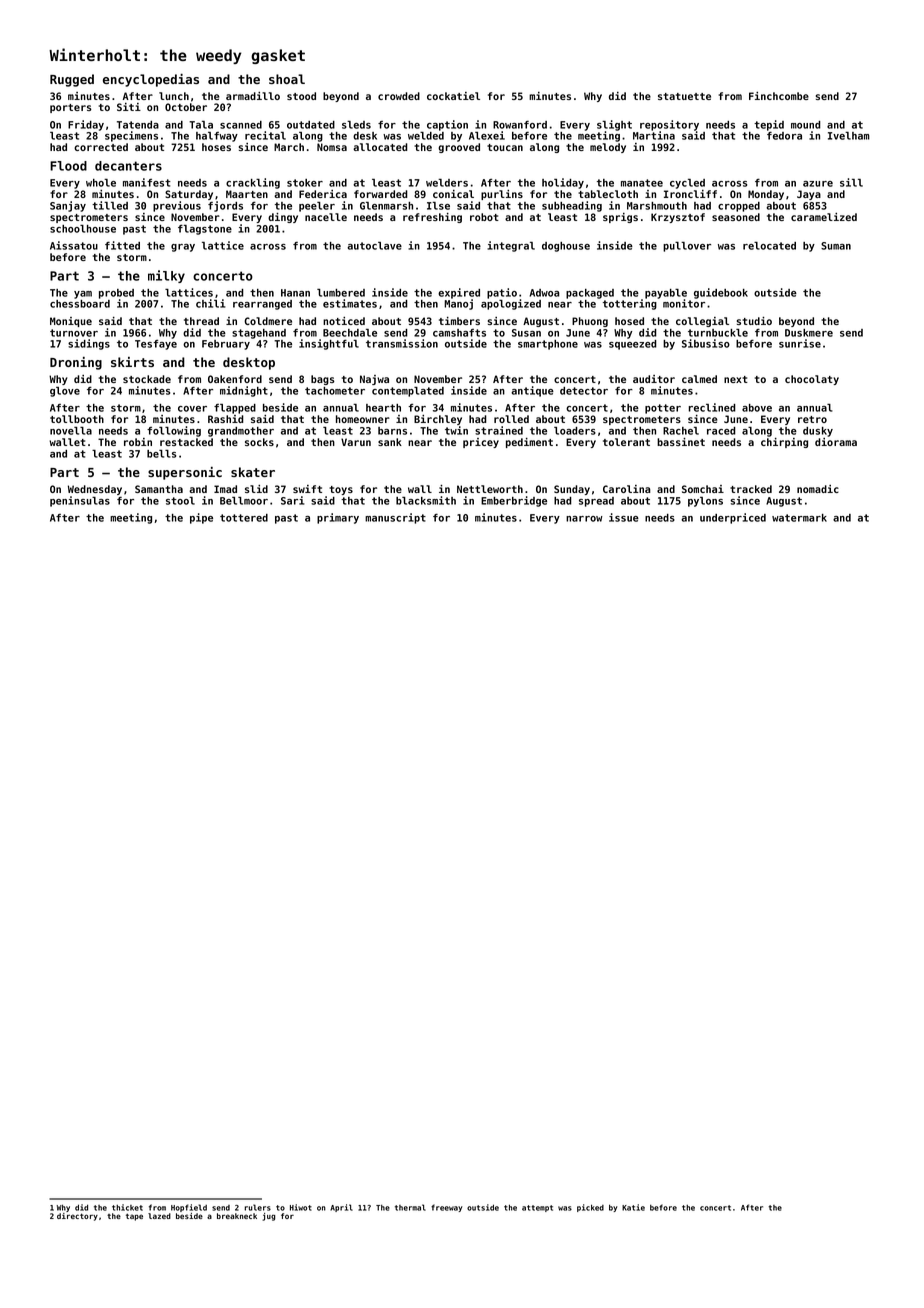 The image size is (924, 1308). What do you see at coordinates (849, 136) in the page?
I see `Ivelham` at bounding box center [849, 136].
